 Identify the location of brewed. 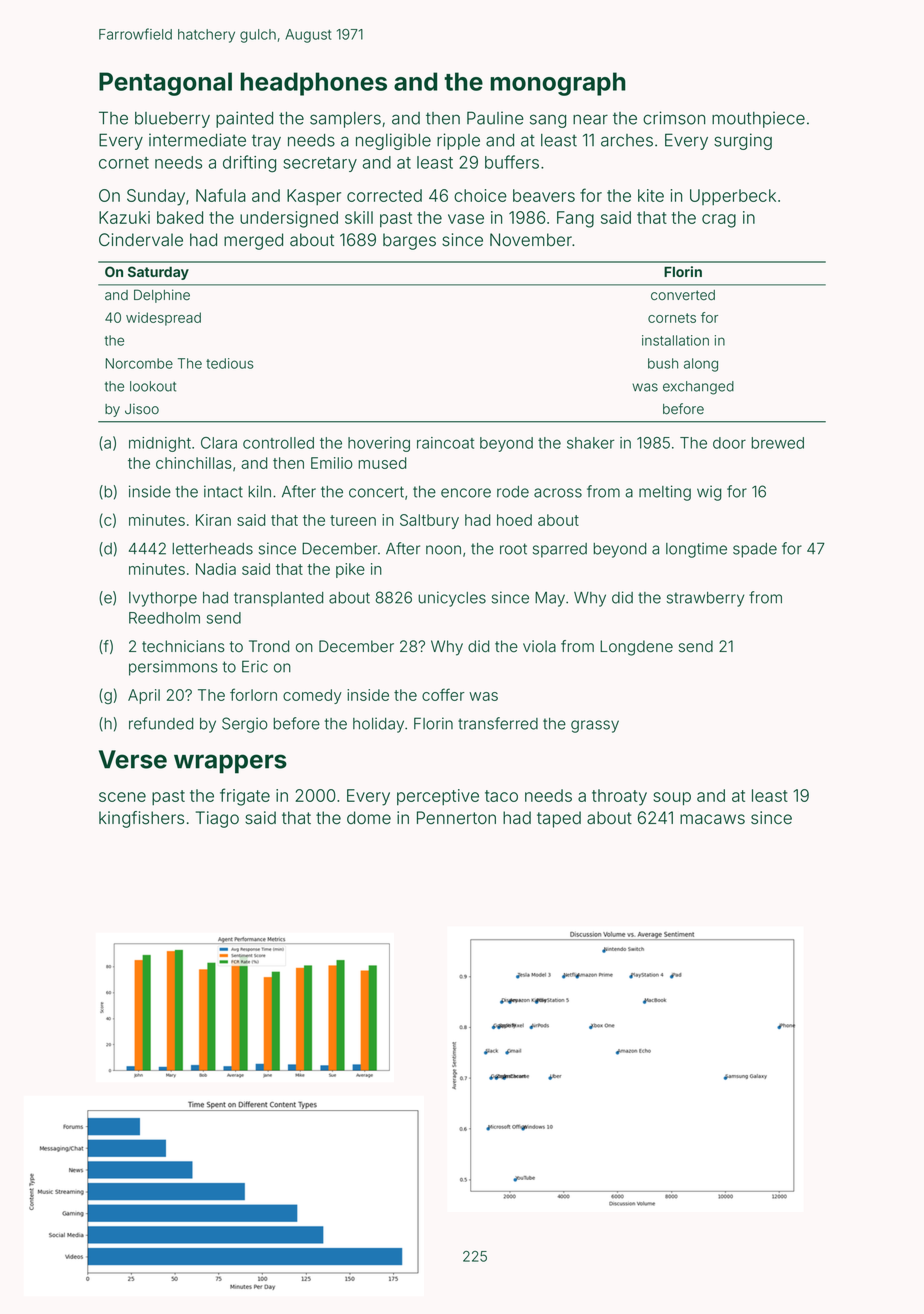
(777, 443).
